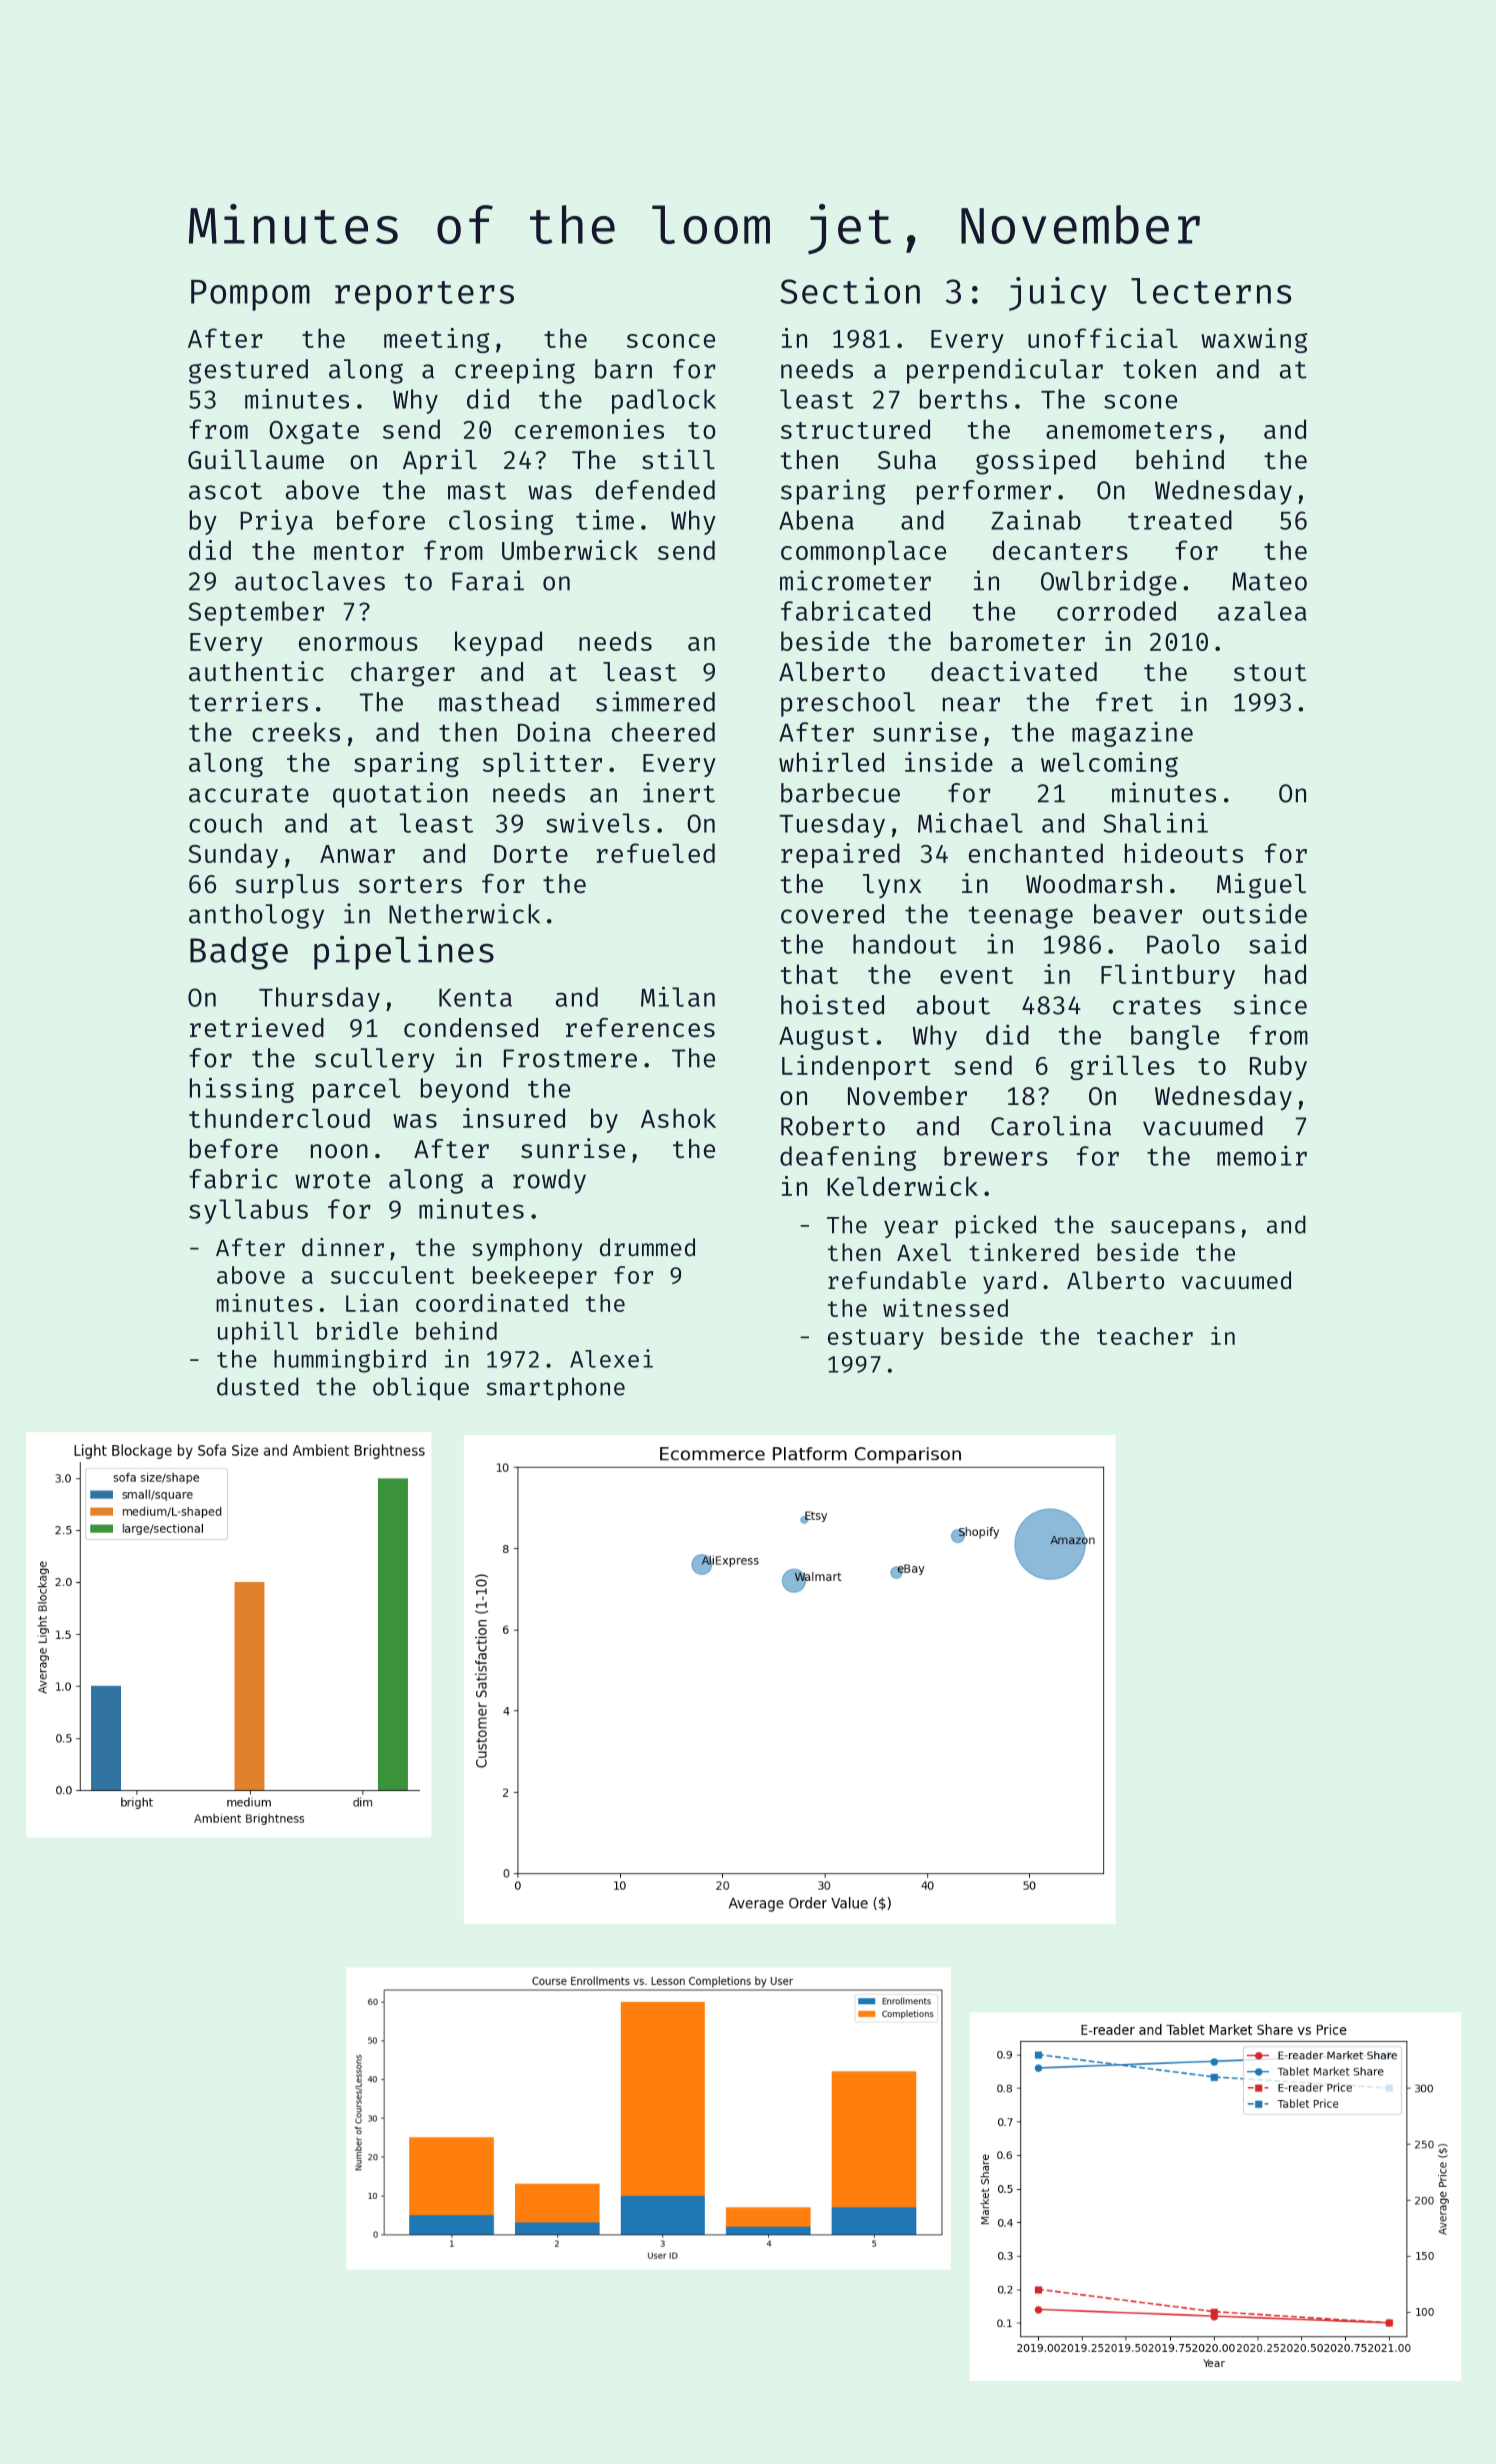 The width and height of the document is (1496, 2464). I want to click on noon, so click(339, 1151).
